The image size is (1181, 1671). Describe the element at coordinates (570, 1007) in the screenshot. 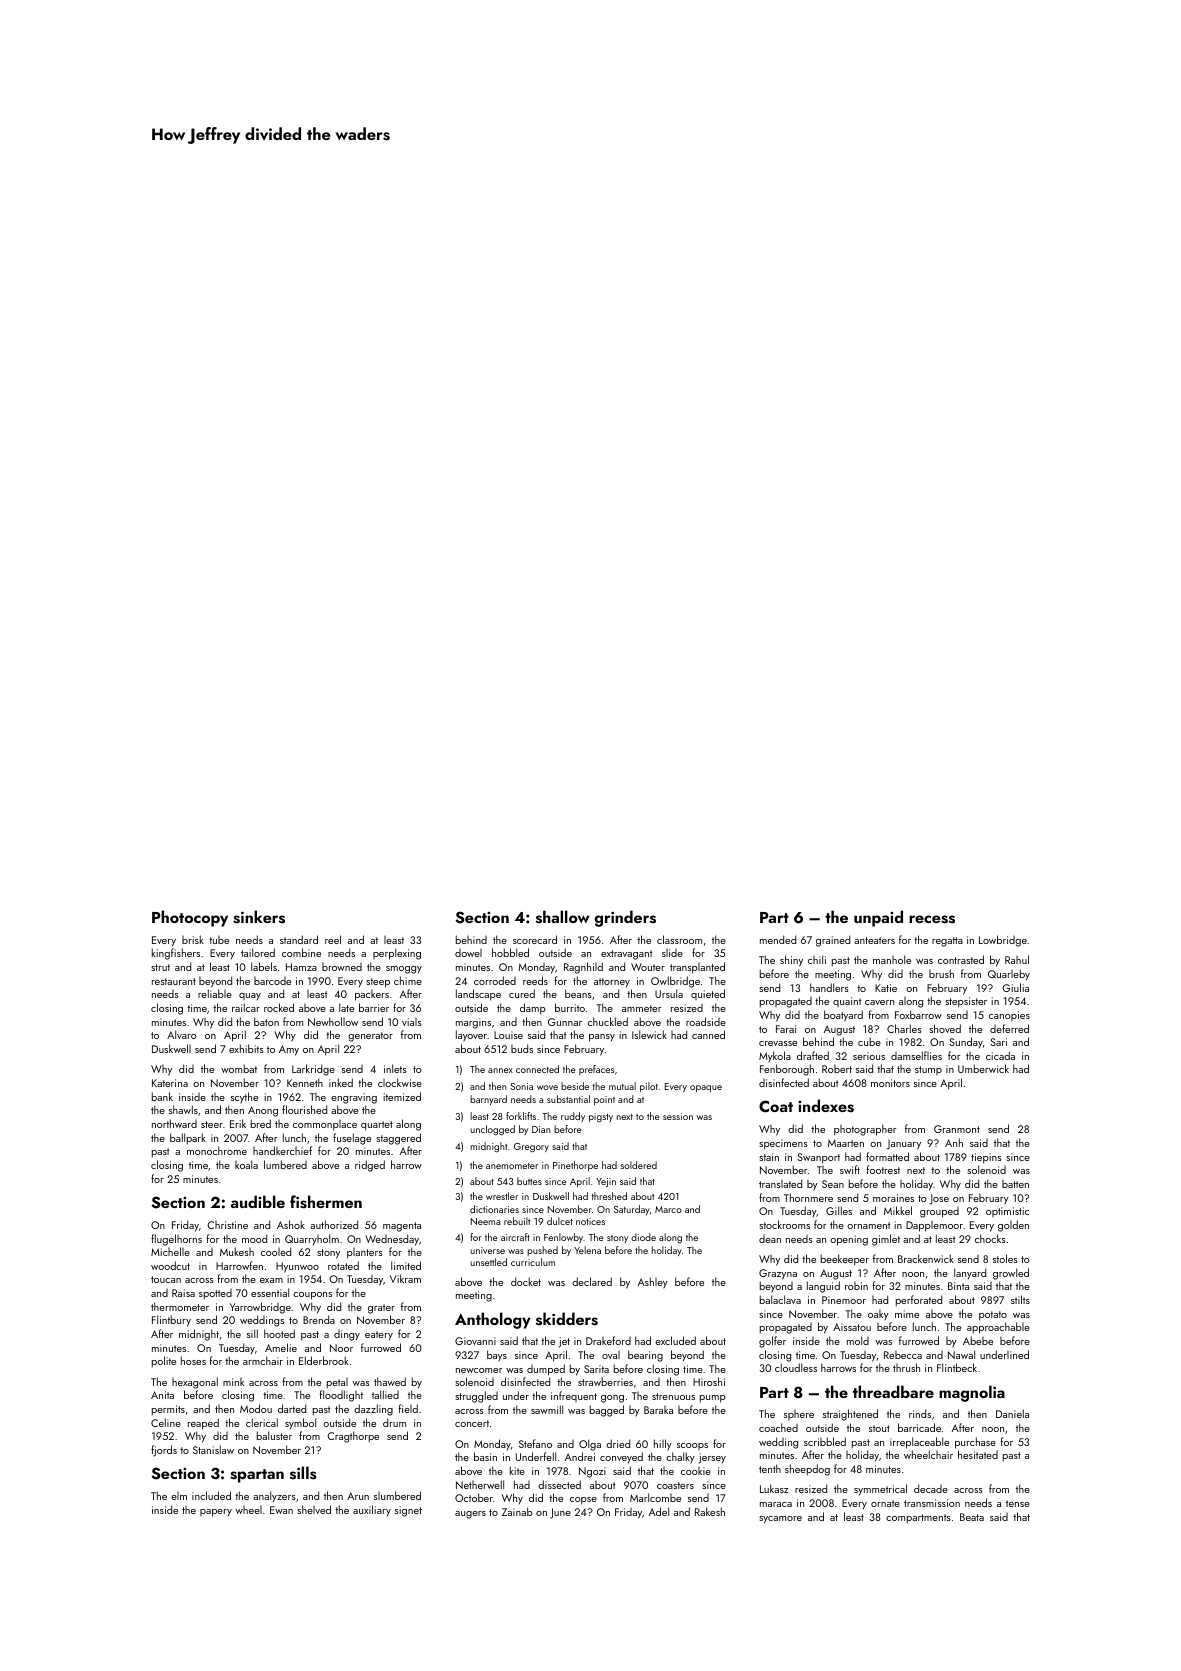

I see `burrito` at that location.
